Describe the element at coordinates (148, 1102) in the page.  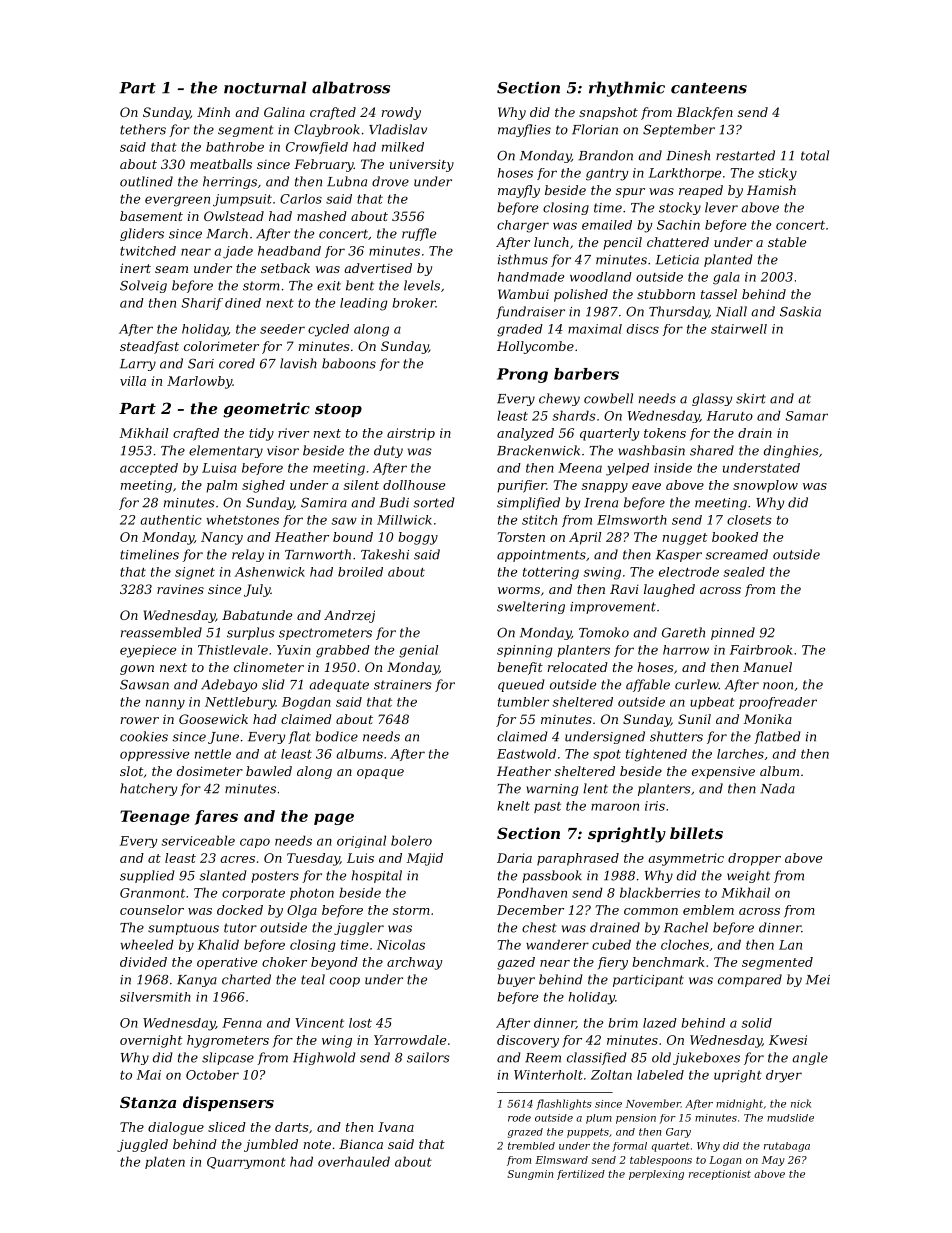
I see `Stanza` at that location.
